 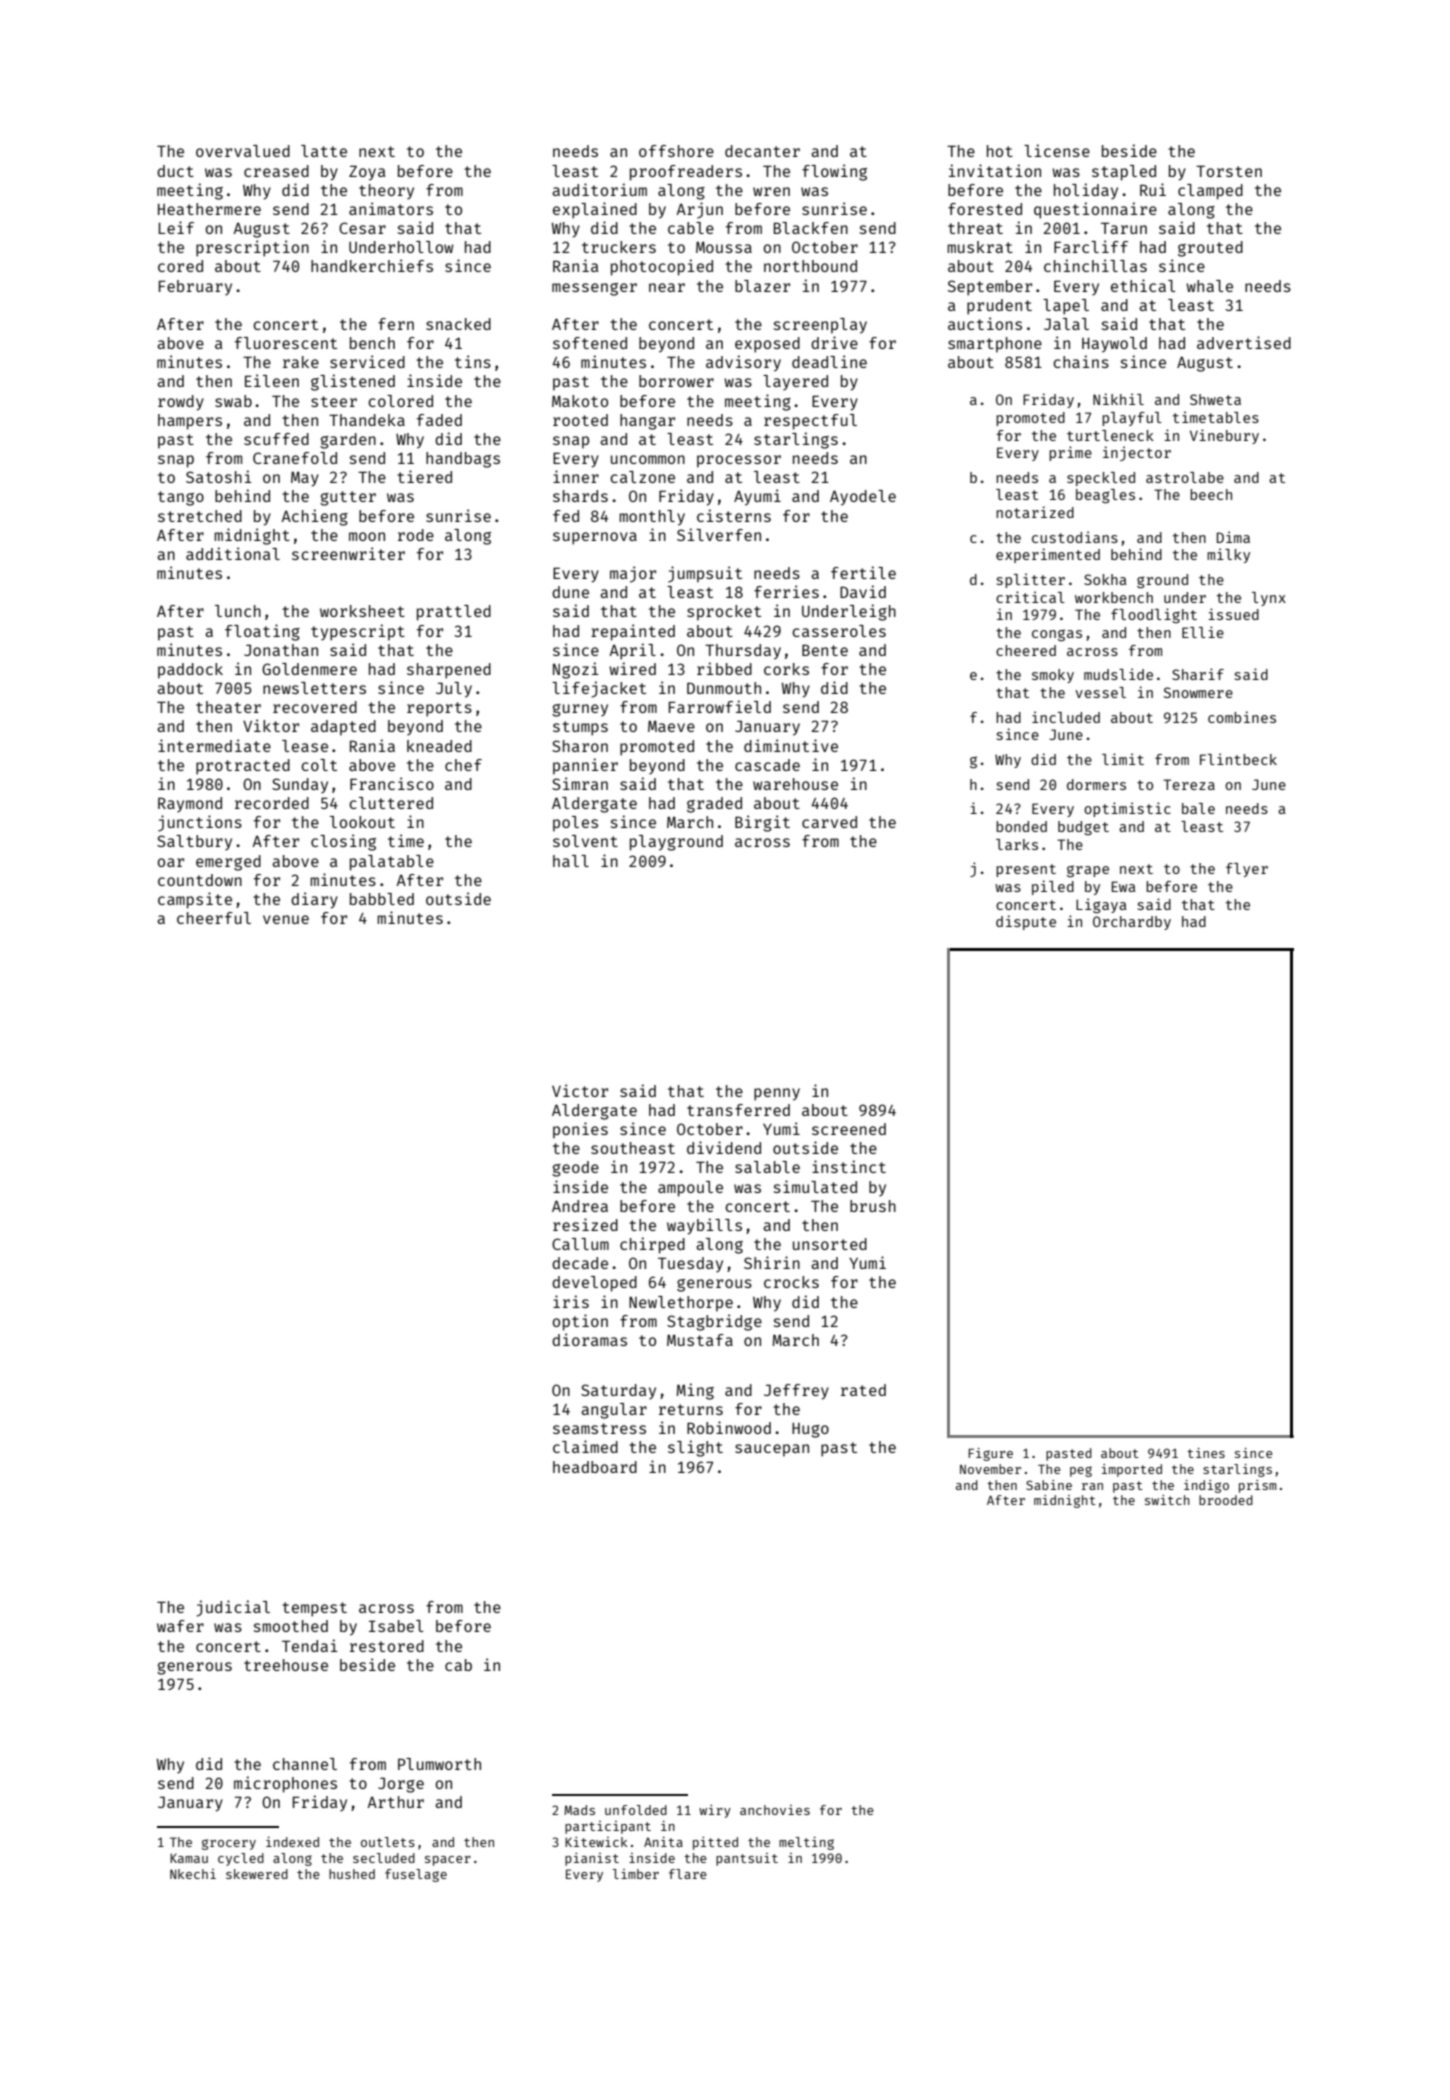 I want to click on rowdy, so click(x=181, y=403).
